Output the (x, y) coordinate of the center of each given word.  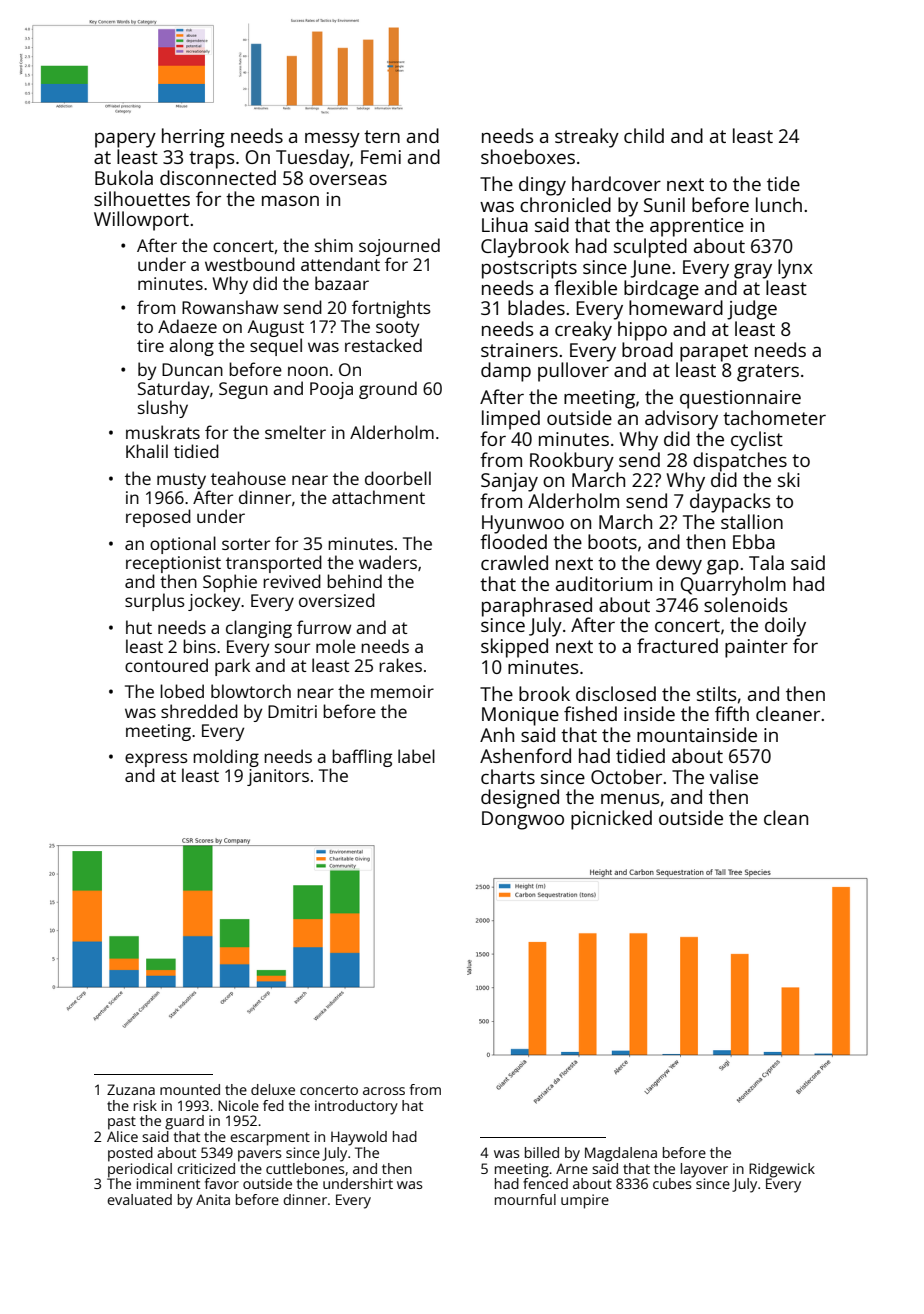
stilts (717, 693)
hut (139, 627)
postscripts (529, 269)
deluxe (273, 1089)
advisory (681, 420)
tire (150, 345)
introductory (356, 1107)
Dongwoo (523, 820)
